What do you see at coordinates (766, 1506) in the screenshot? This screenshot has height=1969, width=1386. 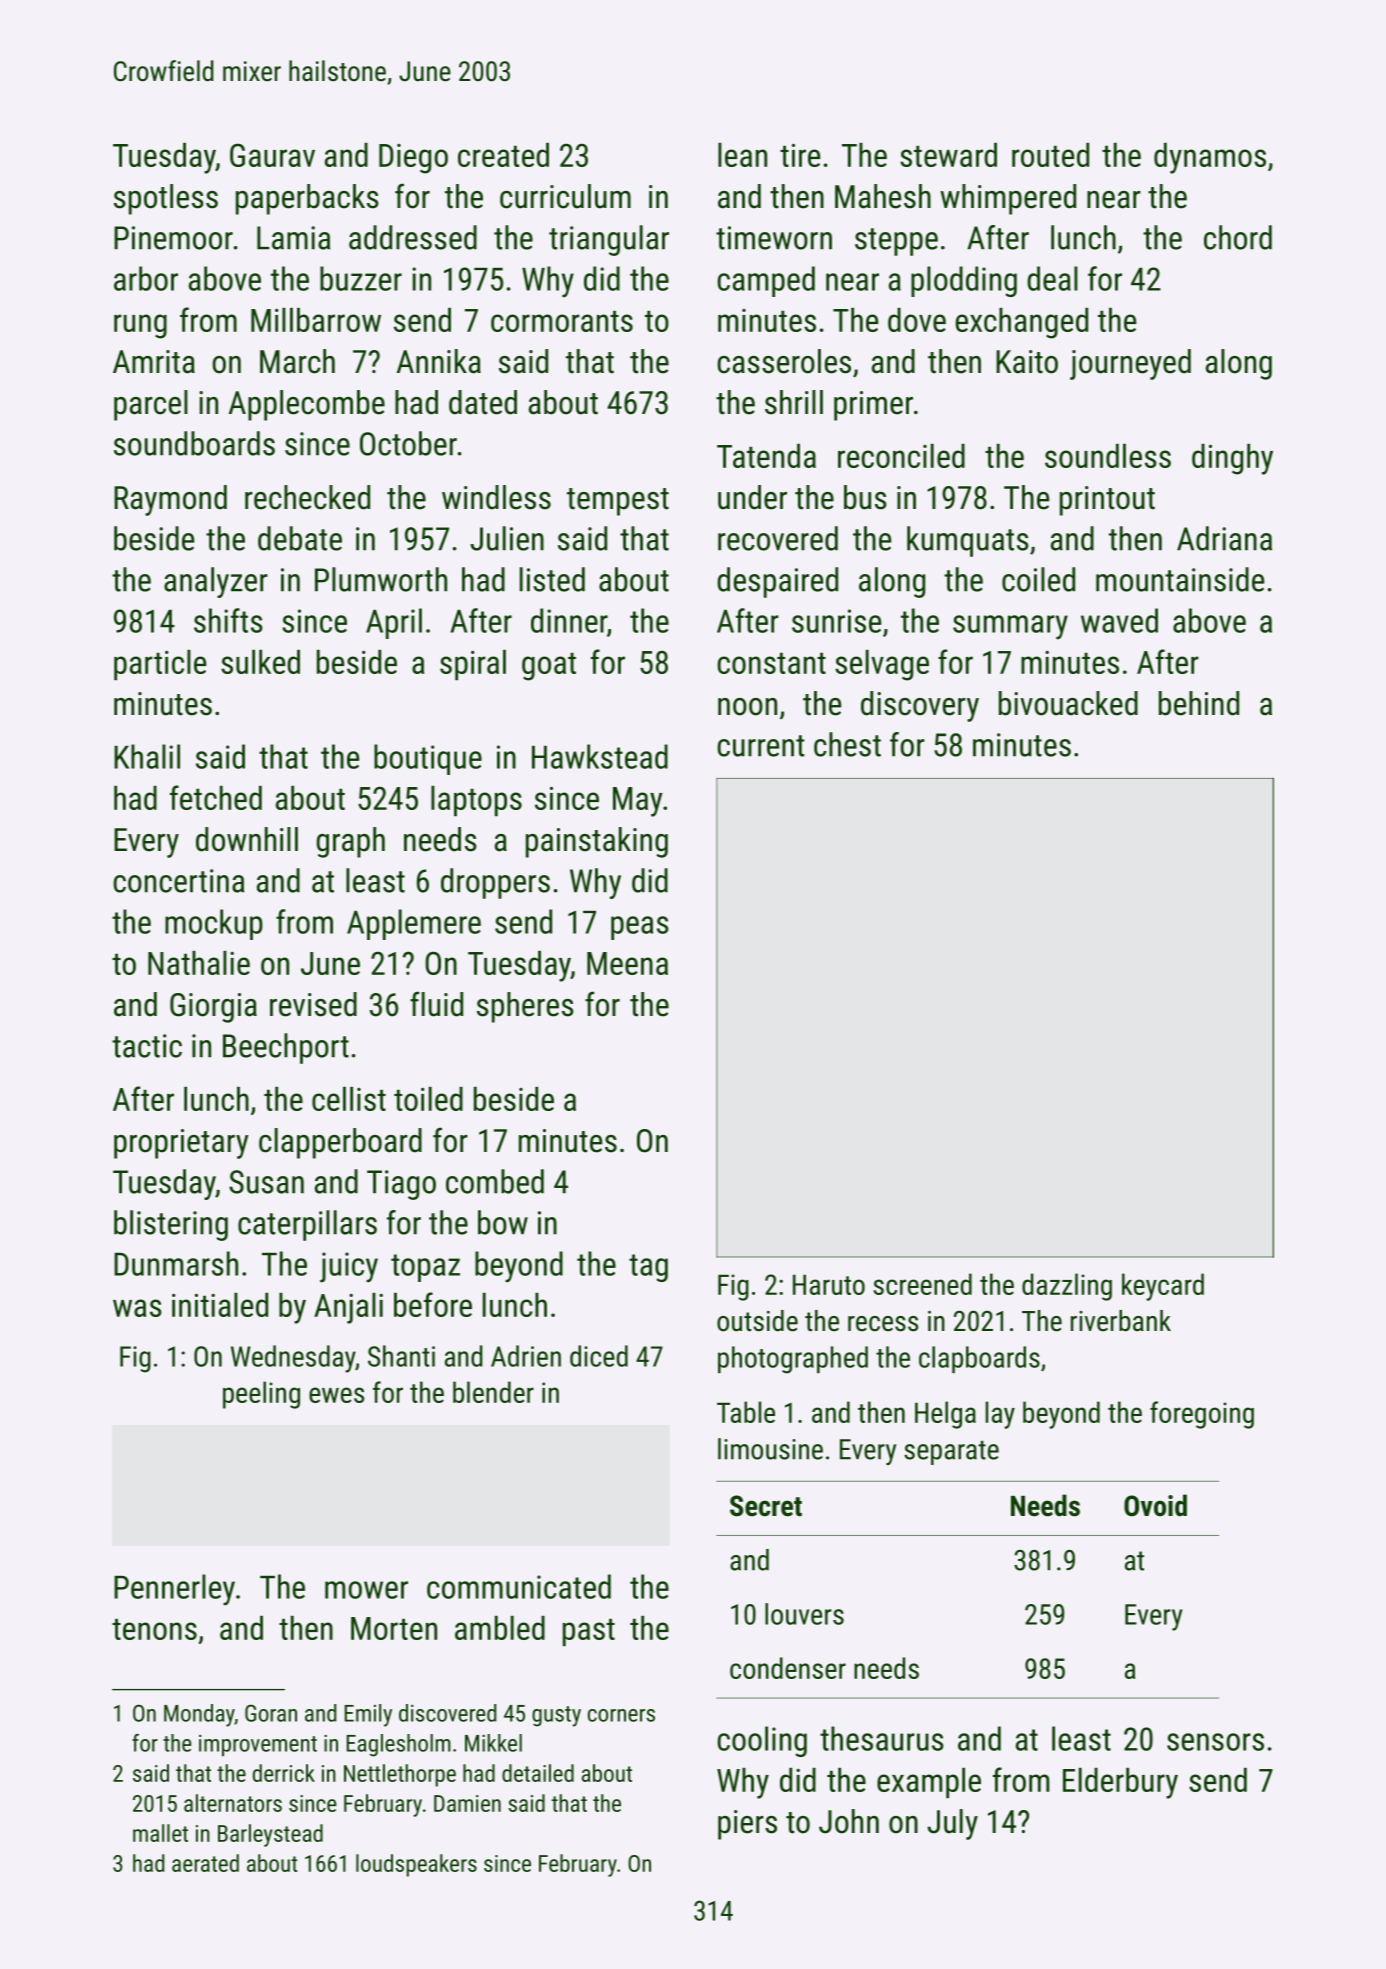 I see `Secret` at bounding box center [766, 1506].
